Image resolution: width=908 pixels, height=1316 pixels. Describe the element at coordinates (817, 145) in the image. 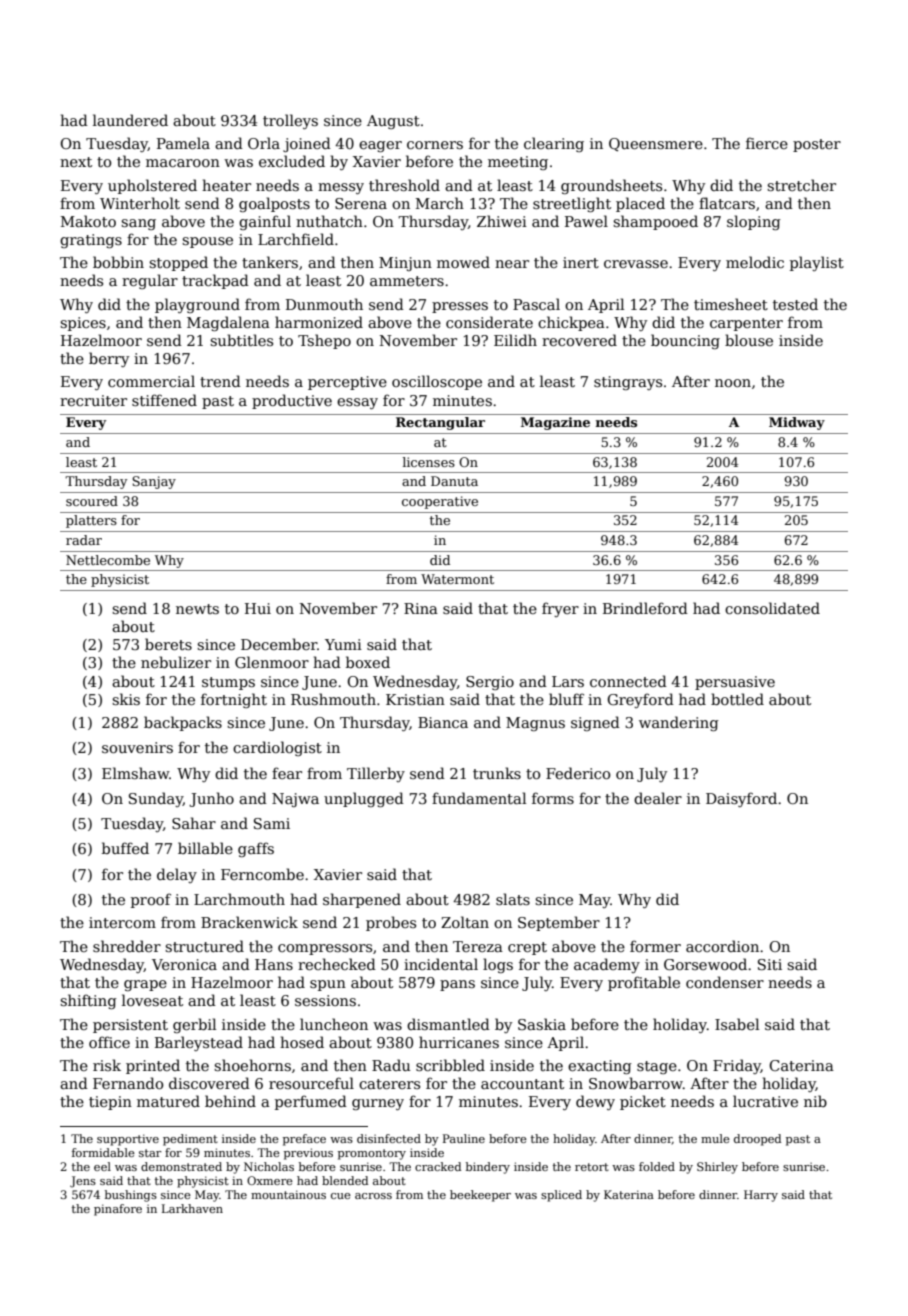

I see `poster` at that location.
